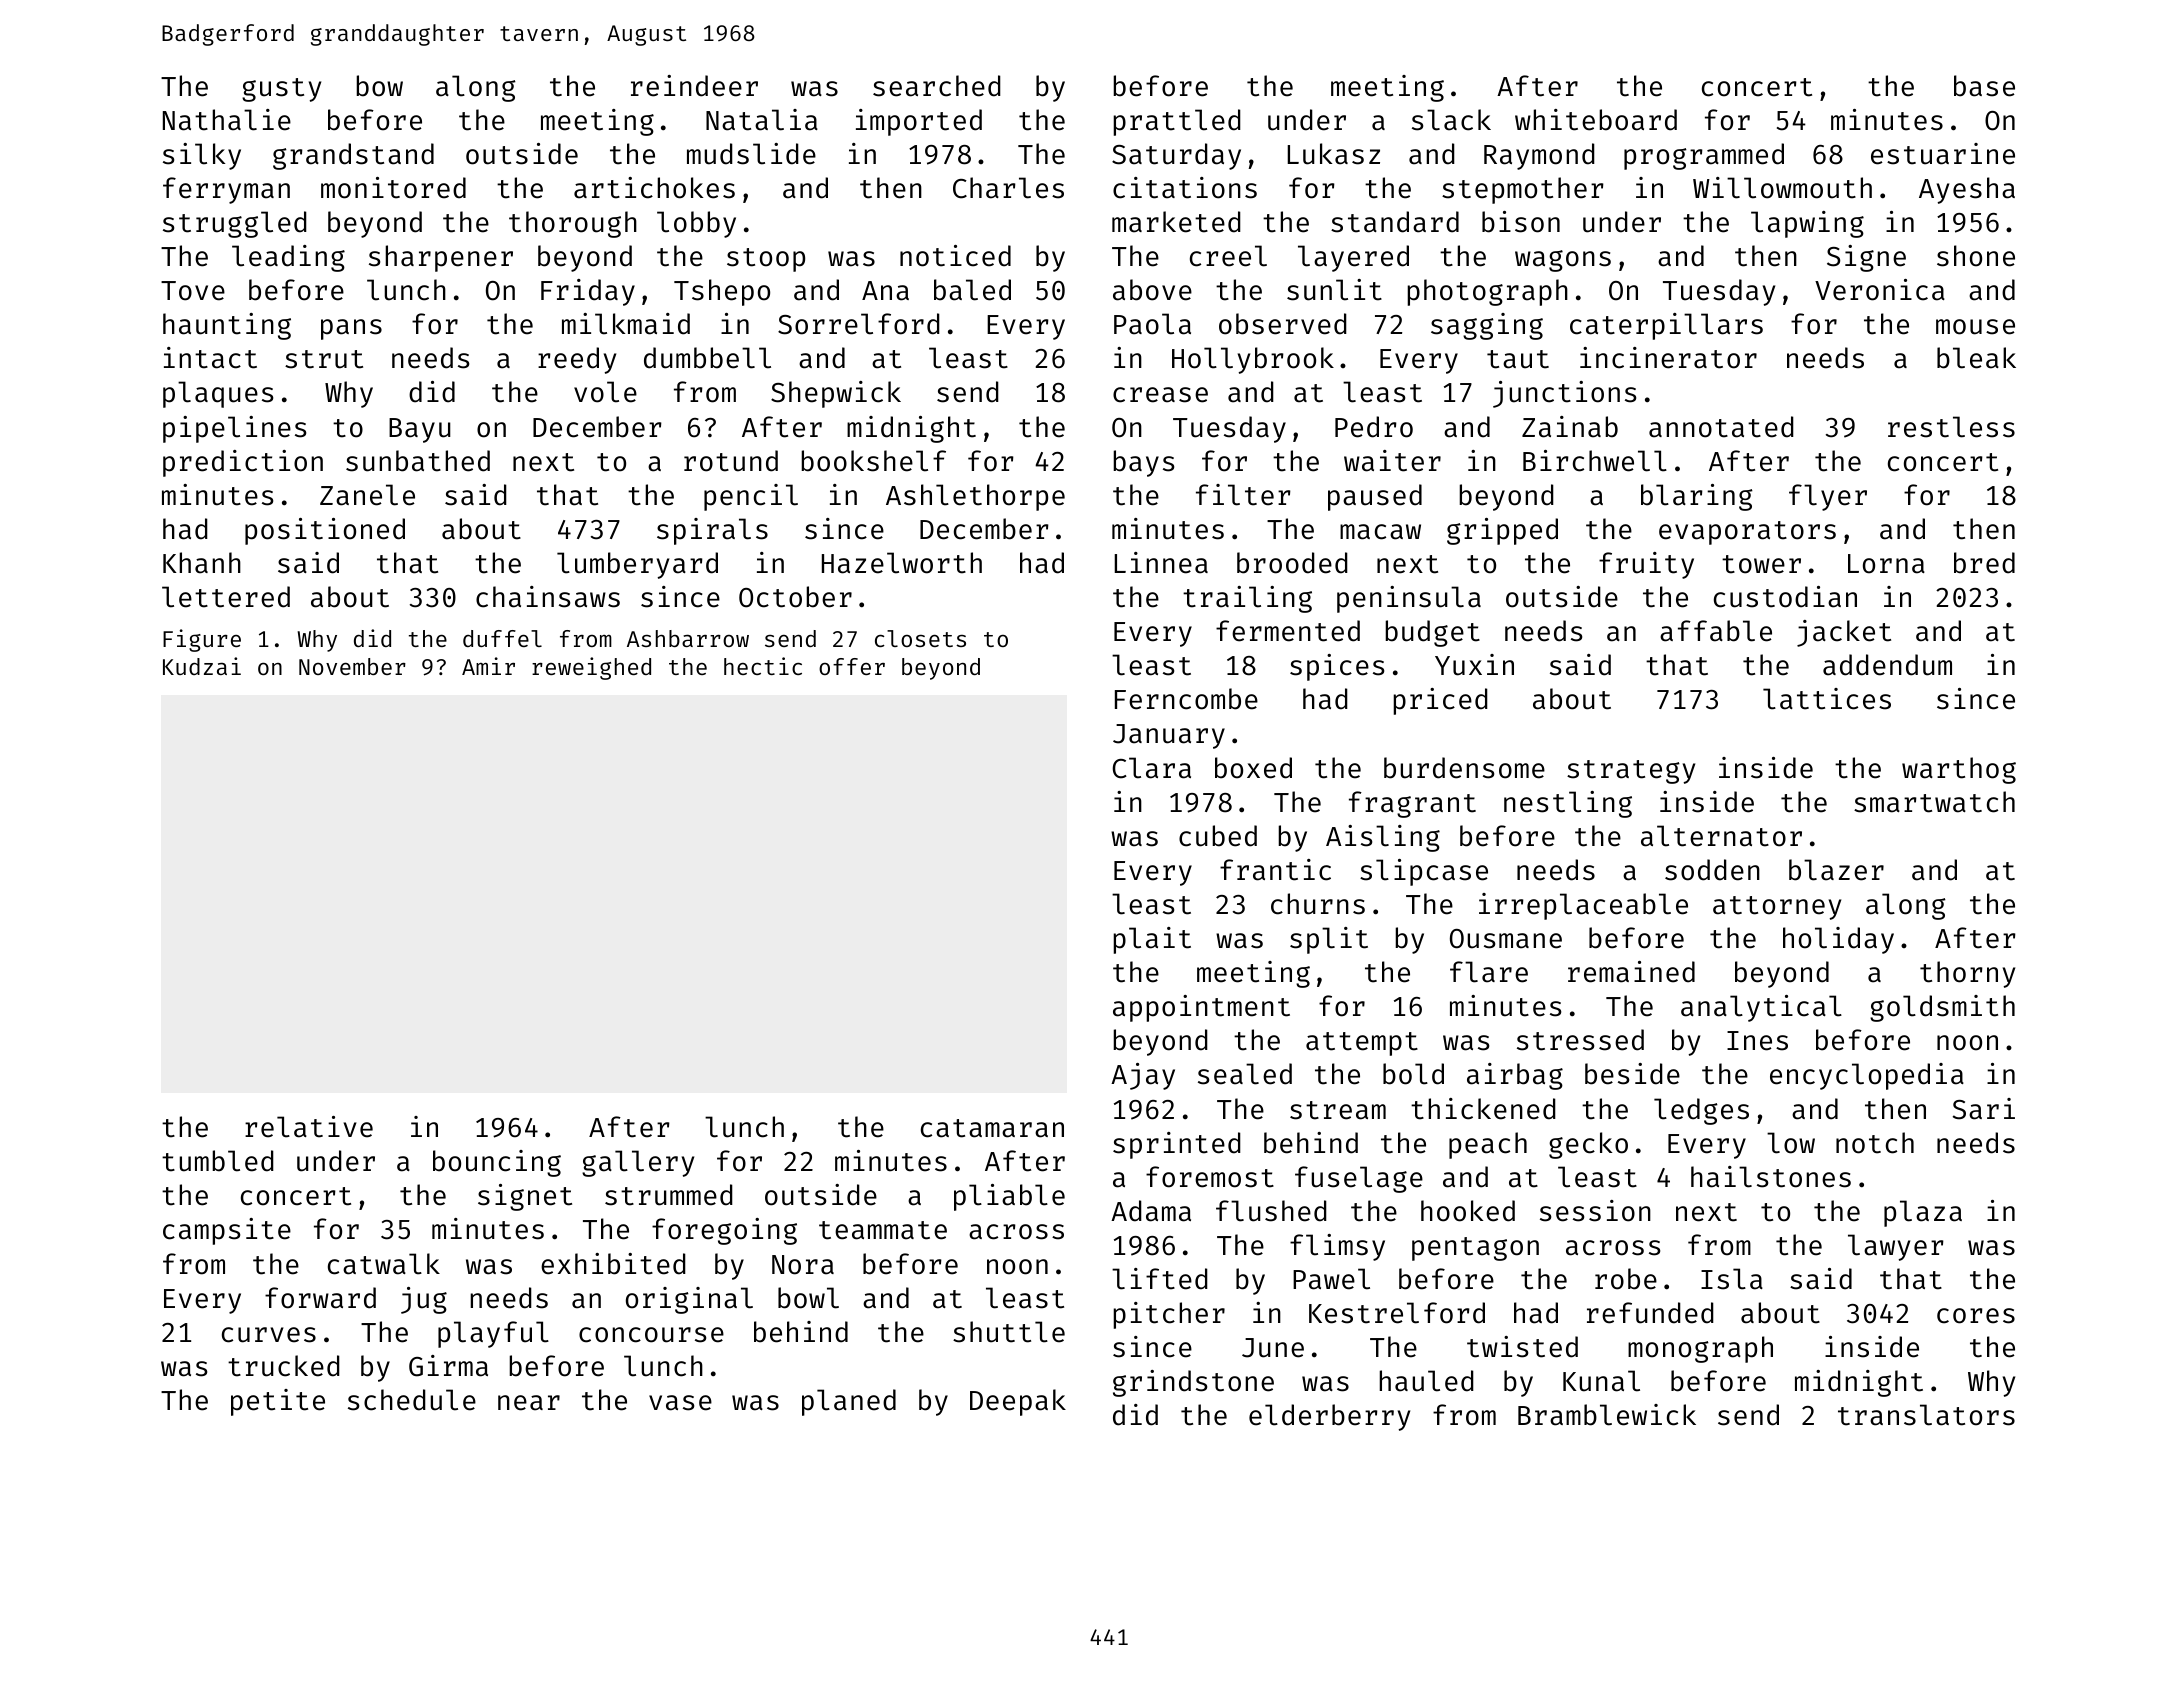 This page has width=2178, height=1683. Describe the element at coordinates (351, 329) in the page. I see `pans` at that location.
